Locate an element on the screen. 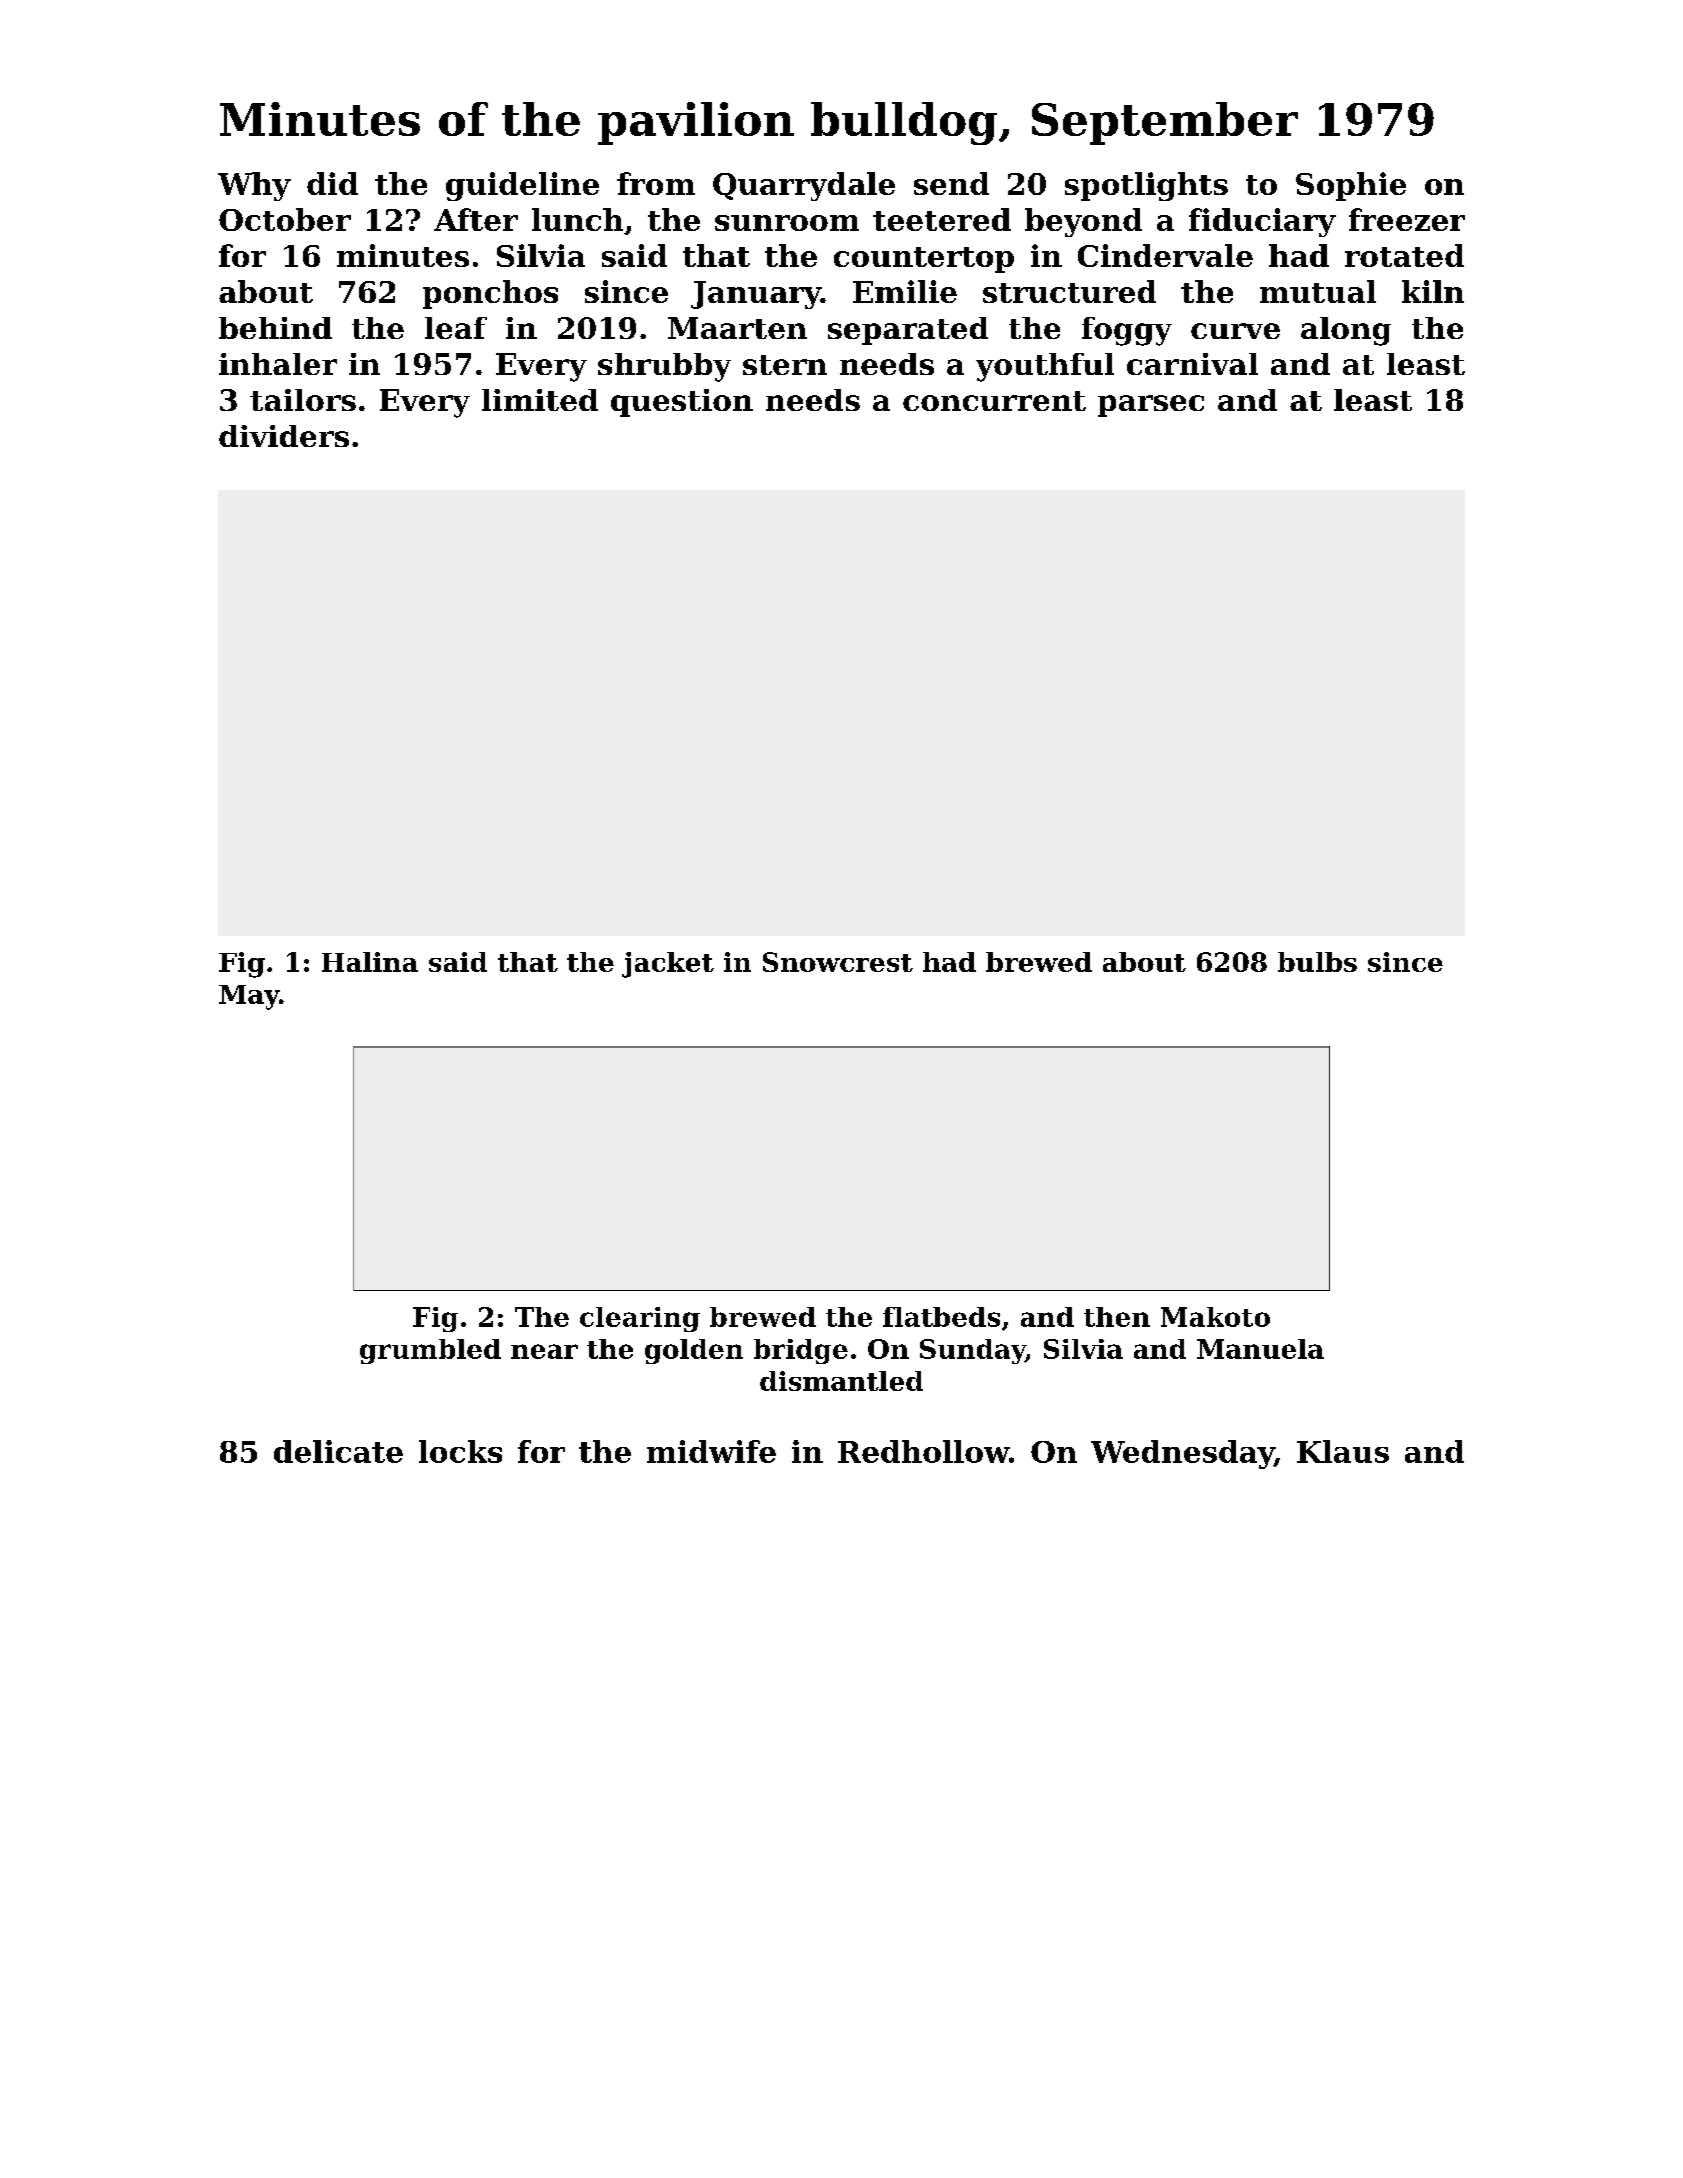 The width and height of the screenshot is (1683, 2178). then is located at coordinates (1117, 1317).
